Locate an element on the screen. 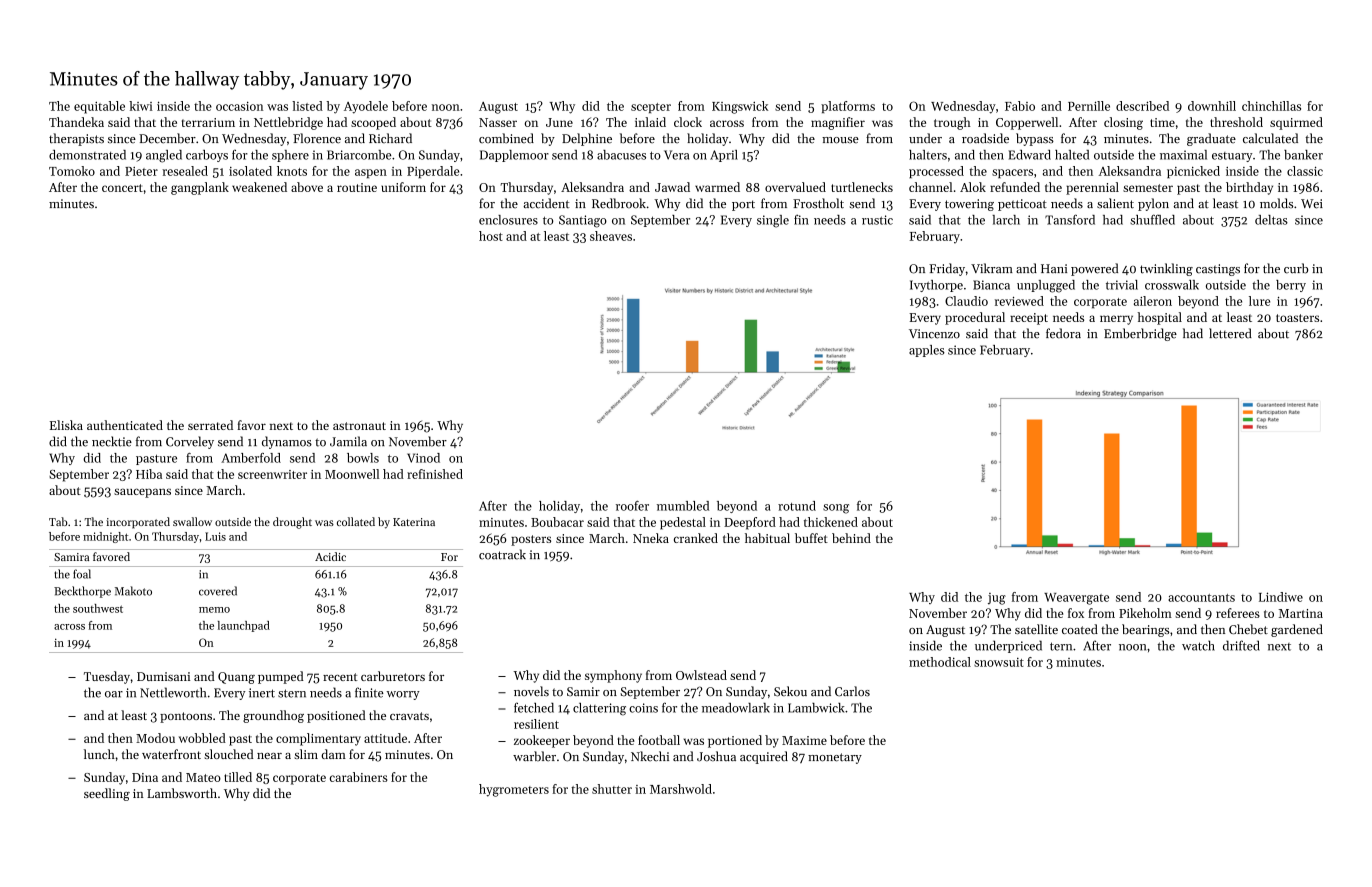  Ayodele is located at coordinates (366, 107).
